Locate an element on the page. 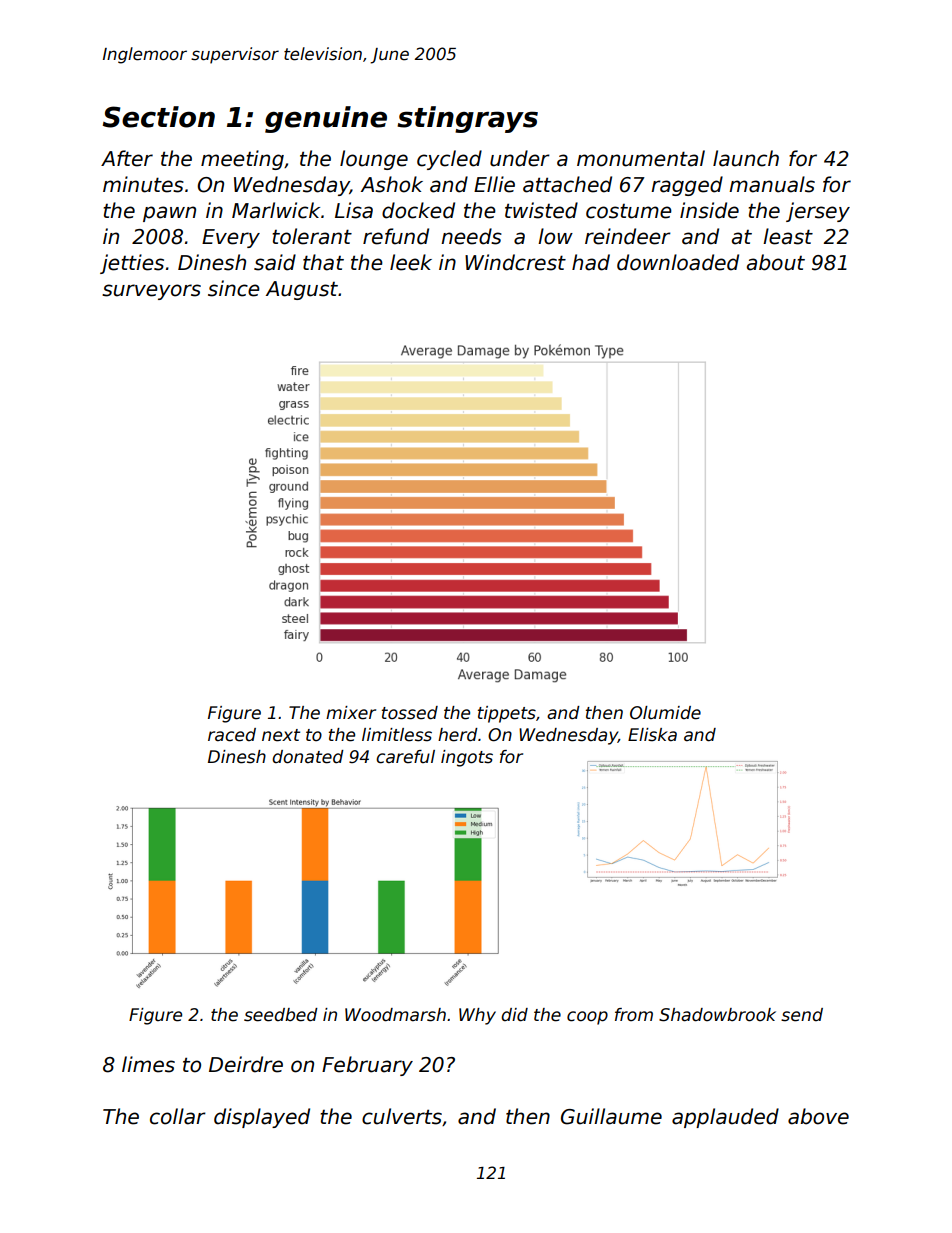 The width and height of the image is (952, 1233). Section is located at coordinates (159, 117).
